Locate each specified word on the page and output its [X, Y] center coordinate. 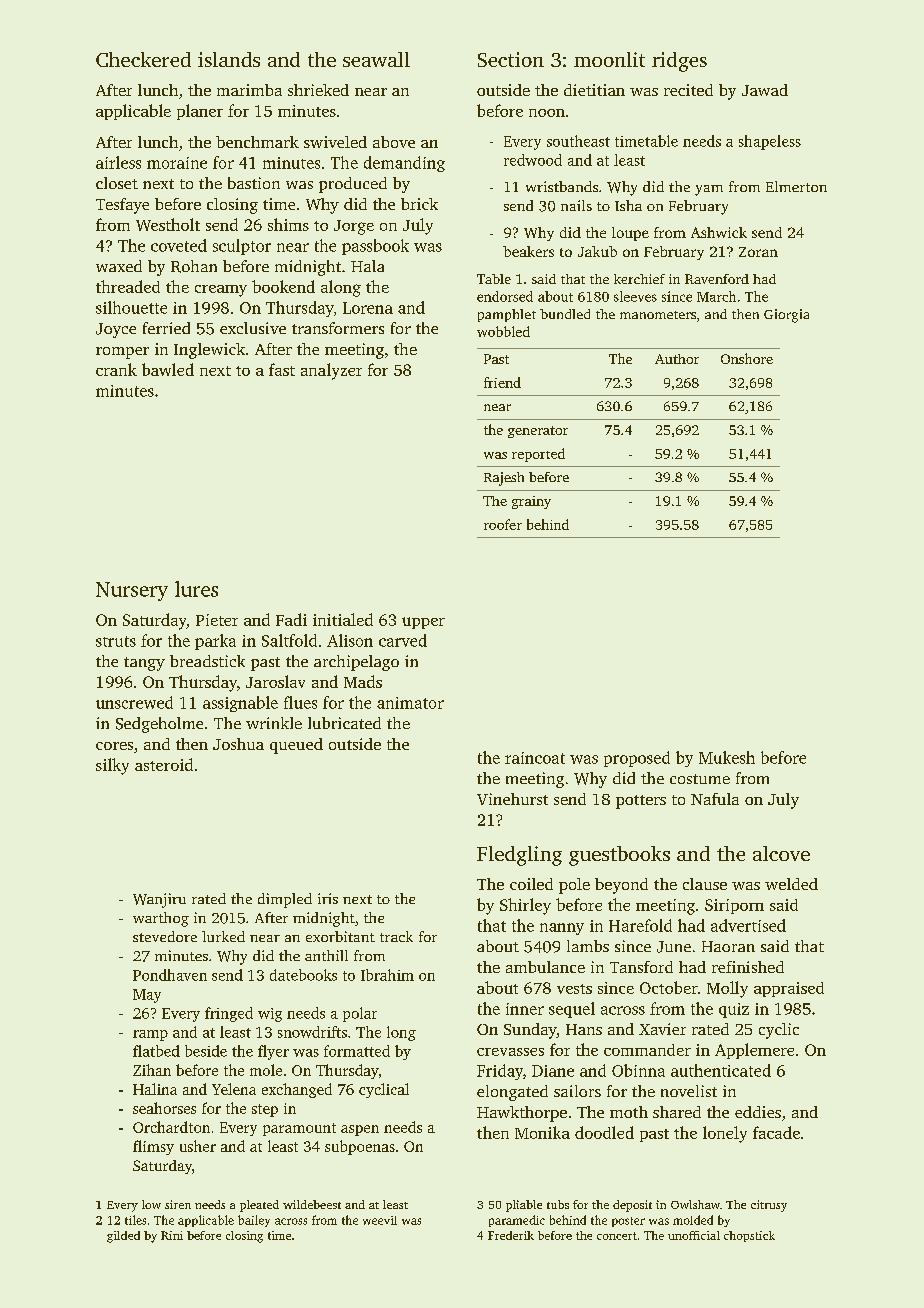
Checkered [143, 59]
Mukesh [727, 757]
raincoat [535, 758]
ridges [679, 62]
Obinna [638, 1070]
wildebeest [312, 1204]
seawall [376, 59]
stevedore [165, 936]
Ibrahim [387, 975]
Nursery [132, 591]
